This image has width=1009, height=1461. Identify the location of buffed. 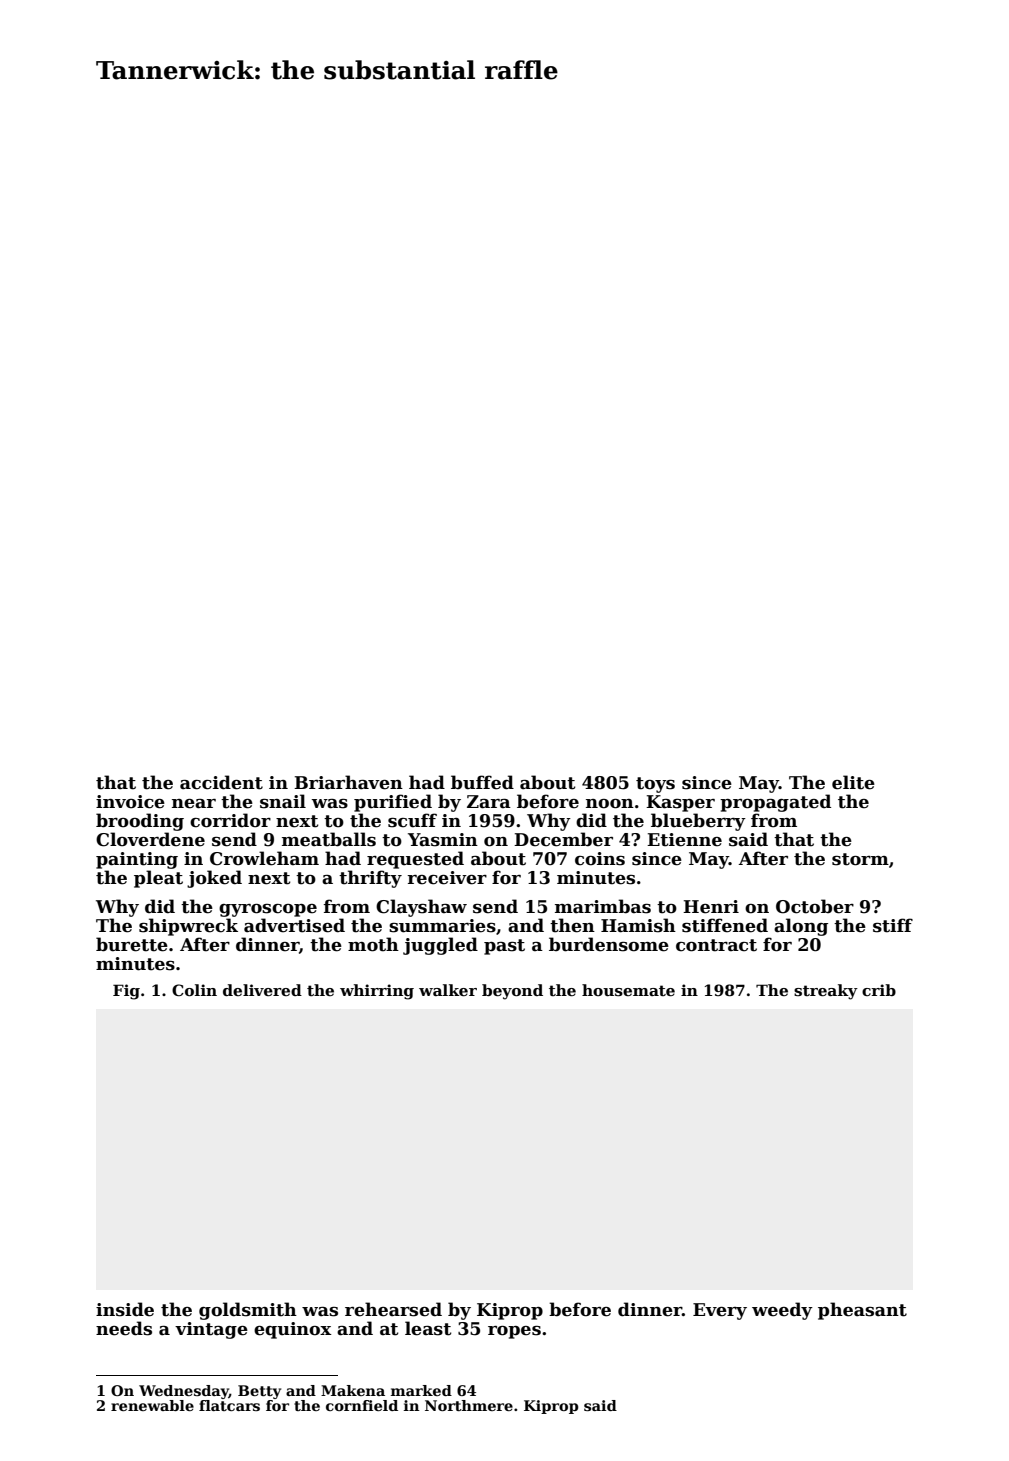
(482, 782).
